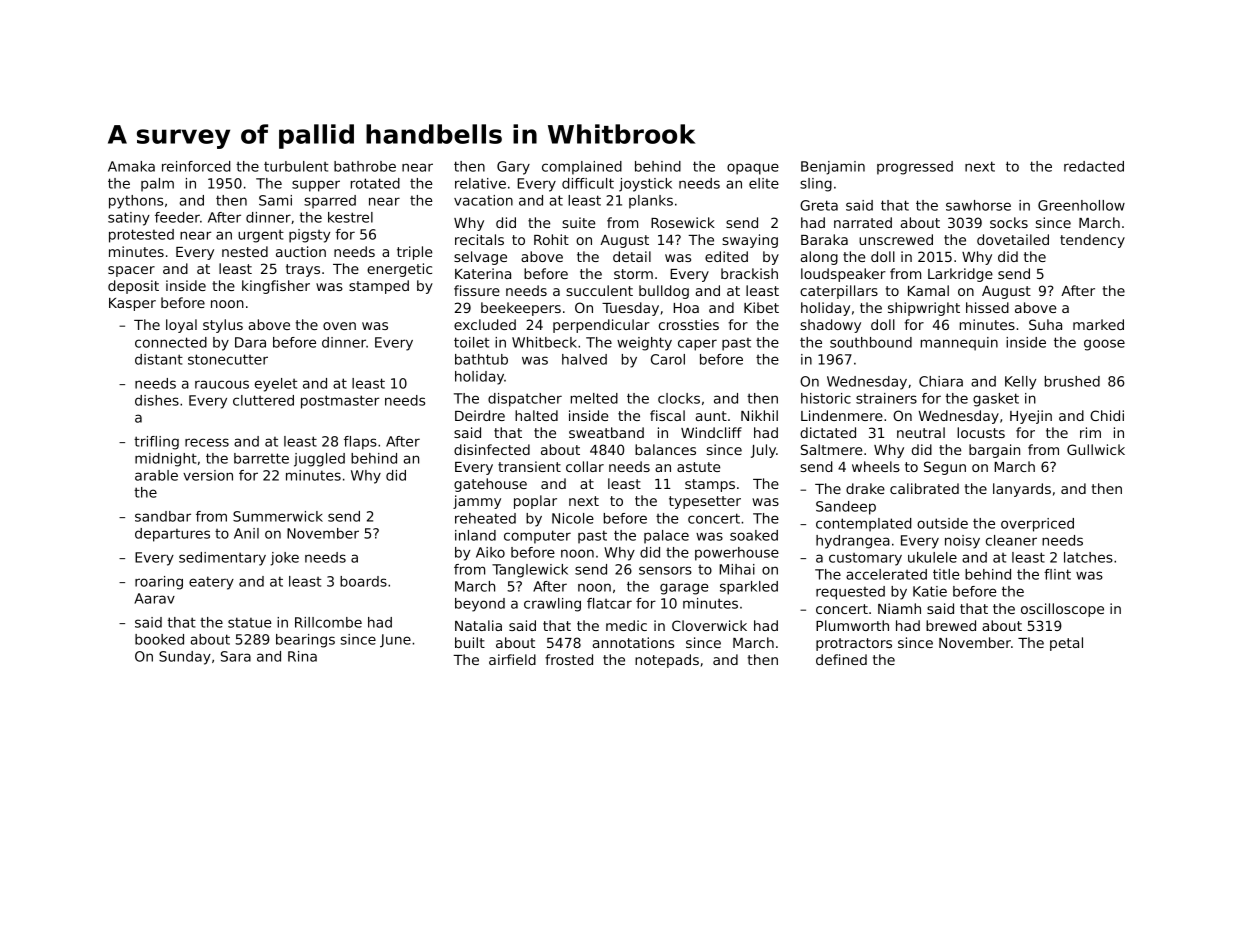 The width and height of the page is (1233, 952). What do you see at coordinates (156, 475) in the page?
I see `arable` at bounding box center [156, 475].
